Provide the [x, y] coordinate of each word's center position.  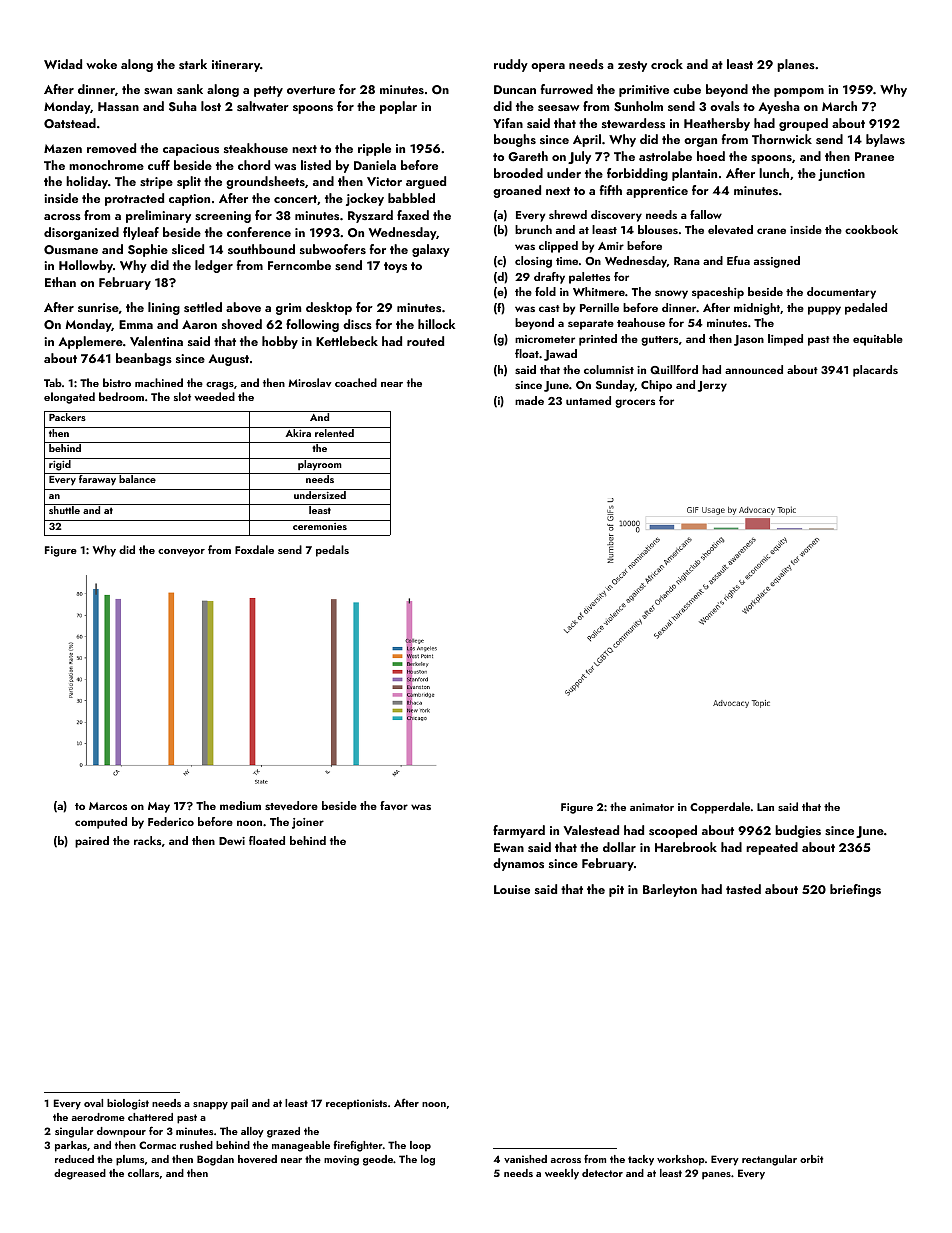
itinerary [236, 66]
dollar [619, 847]
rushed [196, 1145]
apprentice [657, 192]
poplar [398, 107]
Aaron [199, 324]
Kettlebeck [347, 341]
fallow [706, 214]
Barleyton [670, 890]
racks [147, 840]
